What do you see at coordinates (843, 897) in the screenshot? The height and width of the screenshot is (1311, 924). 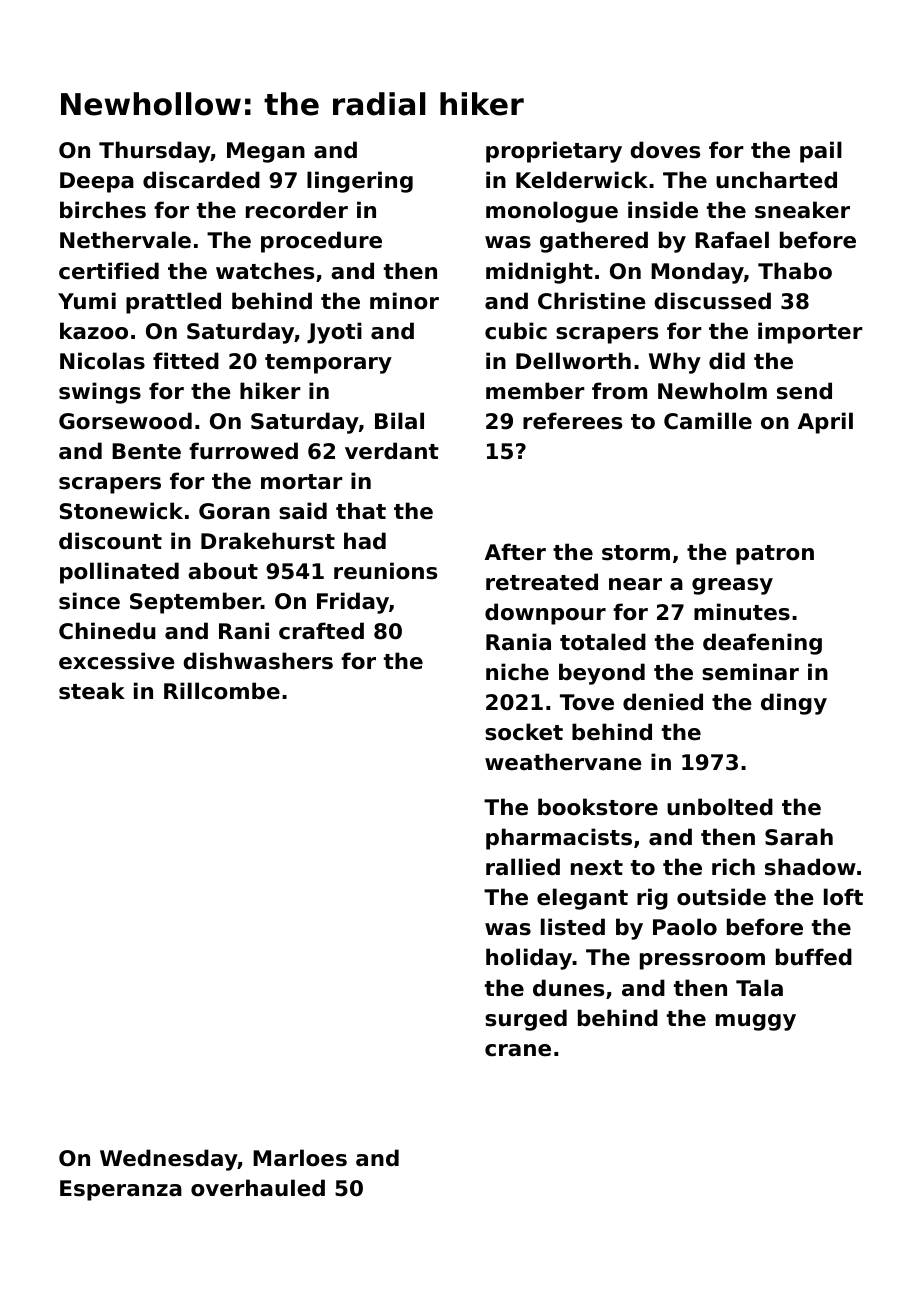 I see `loft` at bounding box center [843, 897].
